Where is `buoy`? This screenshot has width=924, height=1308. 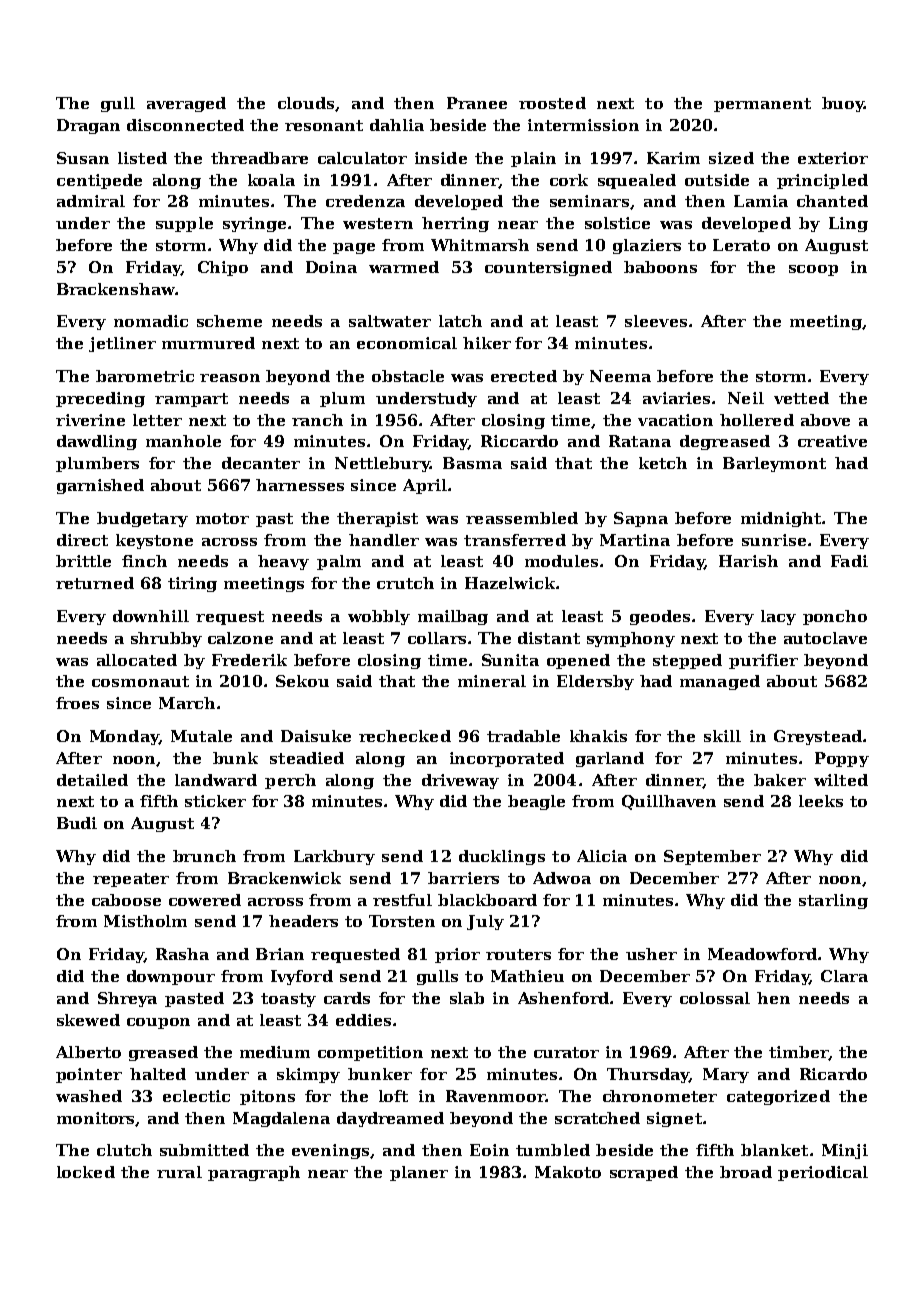
buoy is located at coordinates (843, 104).
